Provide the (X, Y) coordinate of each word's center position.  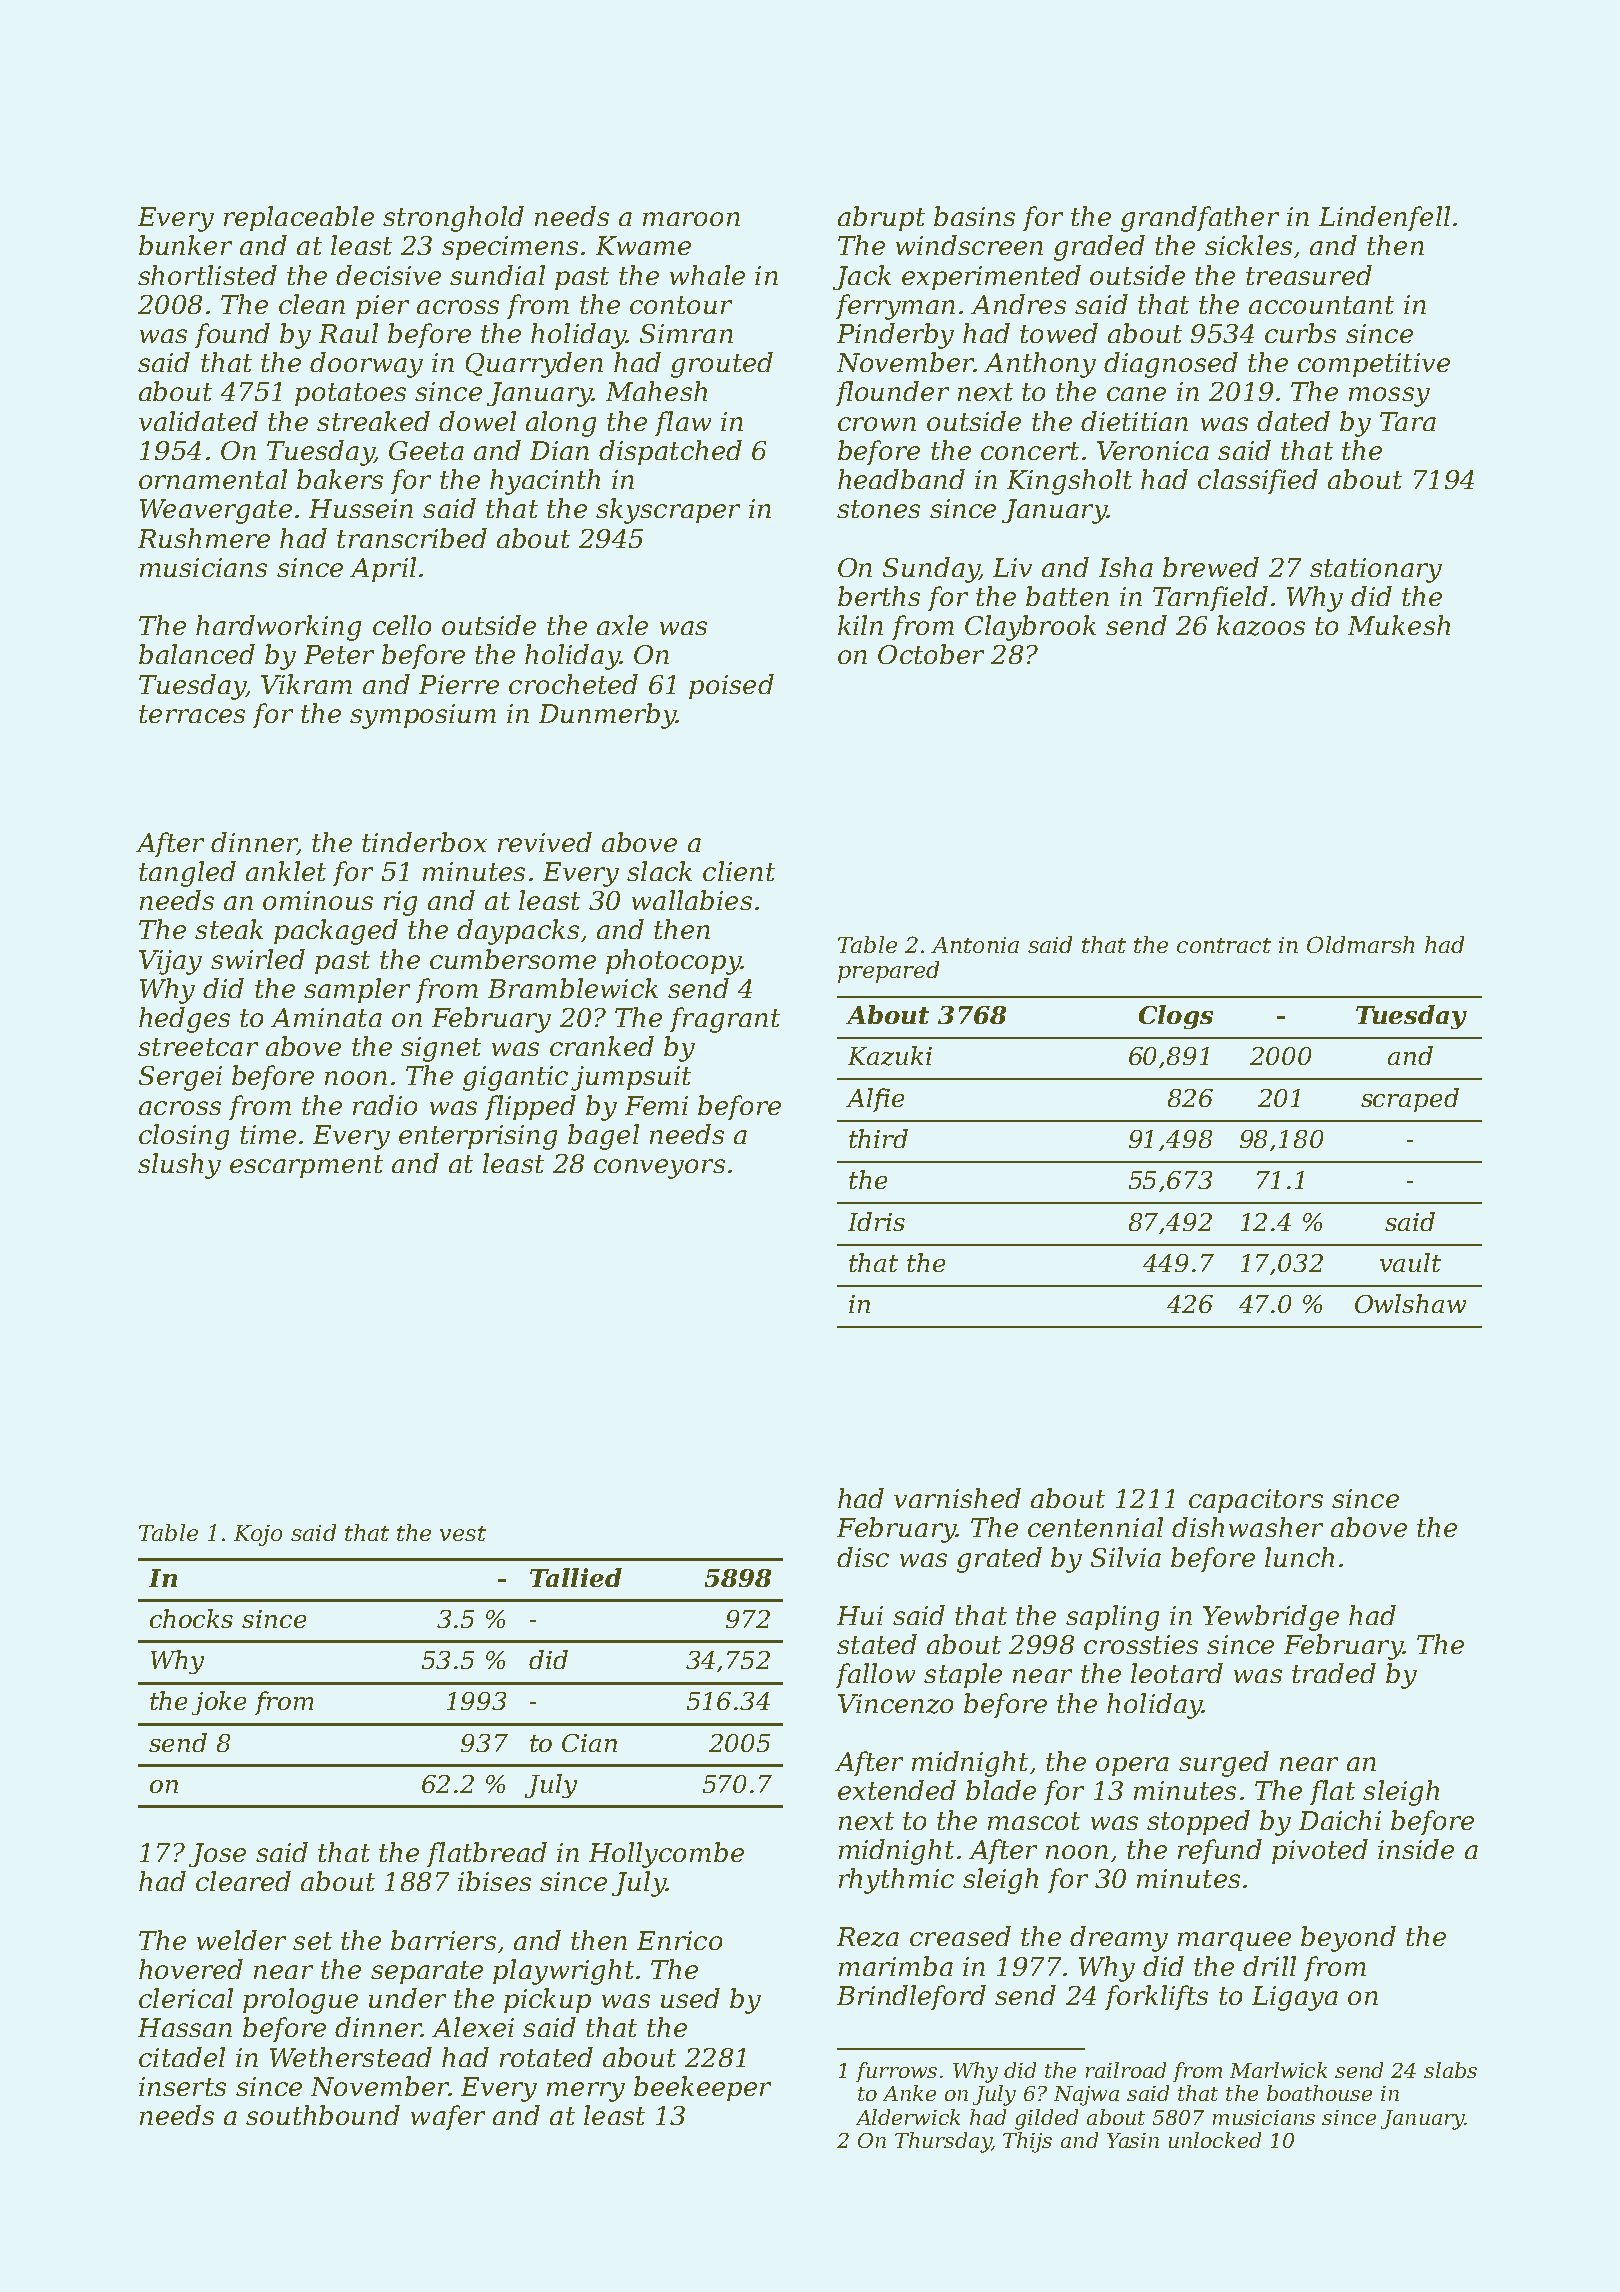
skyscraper (668, 511)
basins (974, 216)
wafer (448, 2117)
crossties (1141, 1644)
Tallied (576, 1577)
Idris (876, 1221)
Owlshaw (1410, 1303)
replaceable (299, 218)
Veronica (1153, 450)
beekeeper (702, 2088)
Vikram (306, 684)
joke (219, 1703)
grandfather (1200, 219)
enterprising (478, 1137)
